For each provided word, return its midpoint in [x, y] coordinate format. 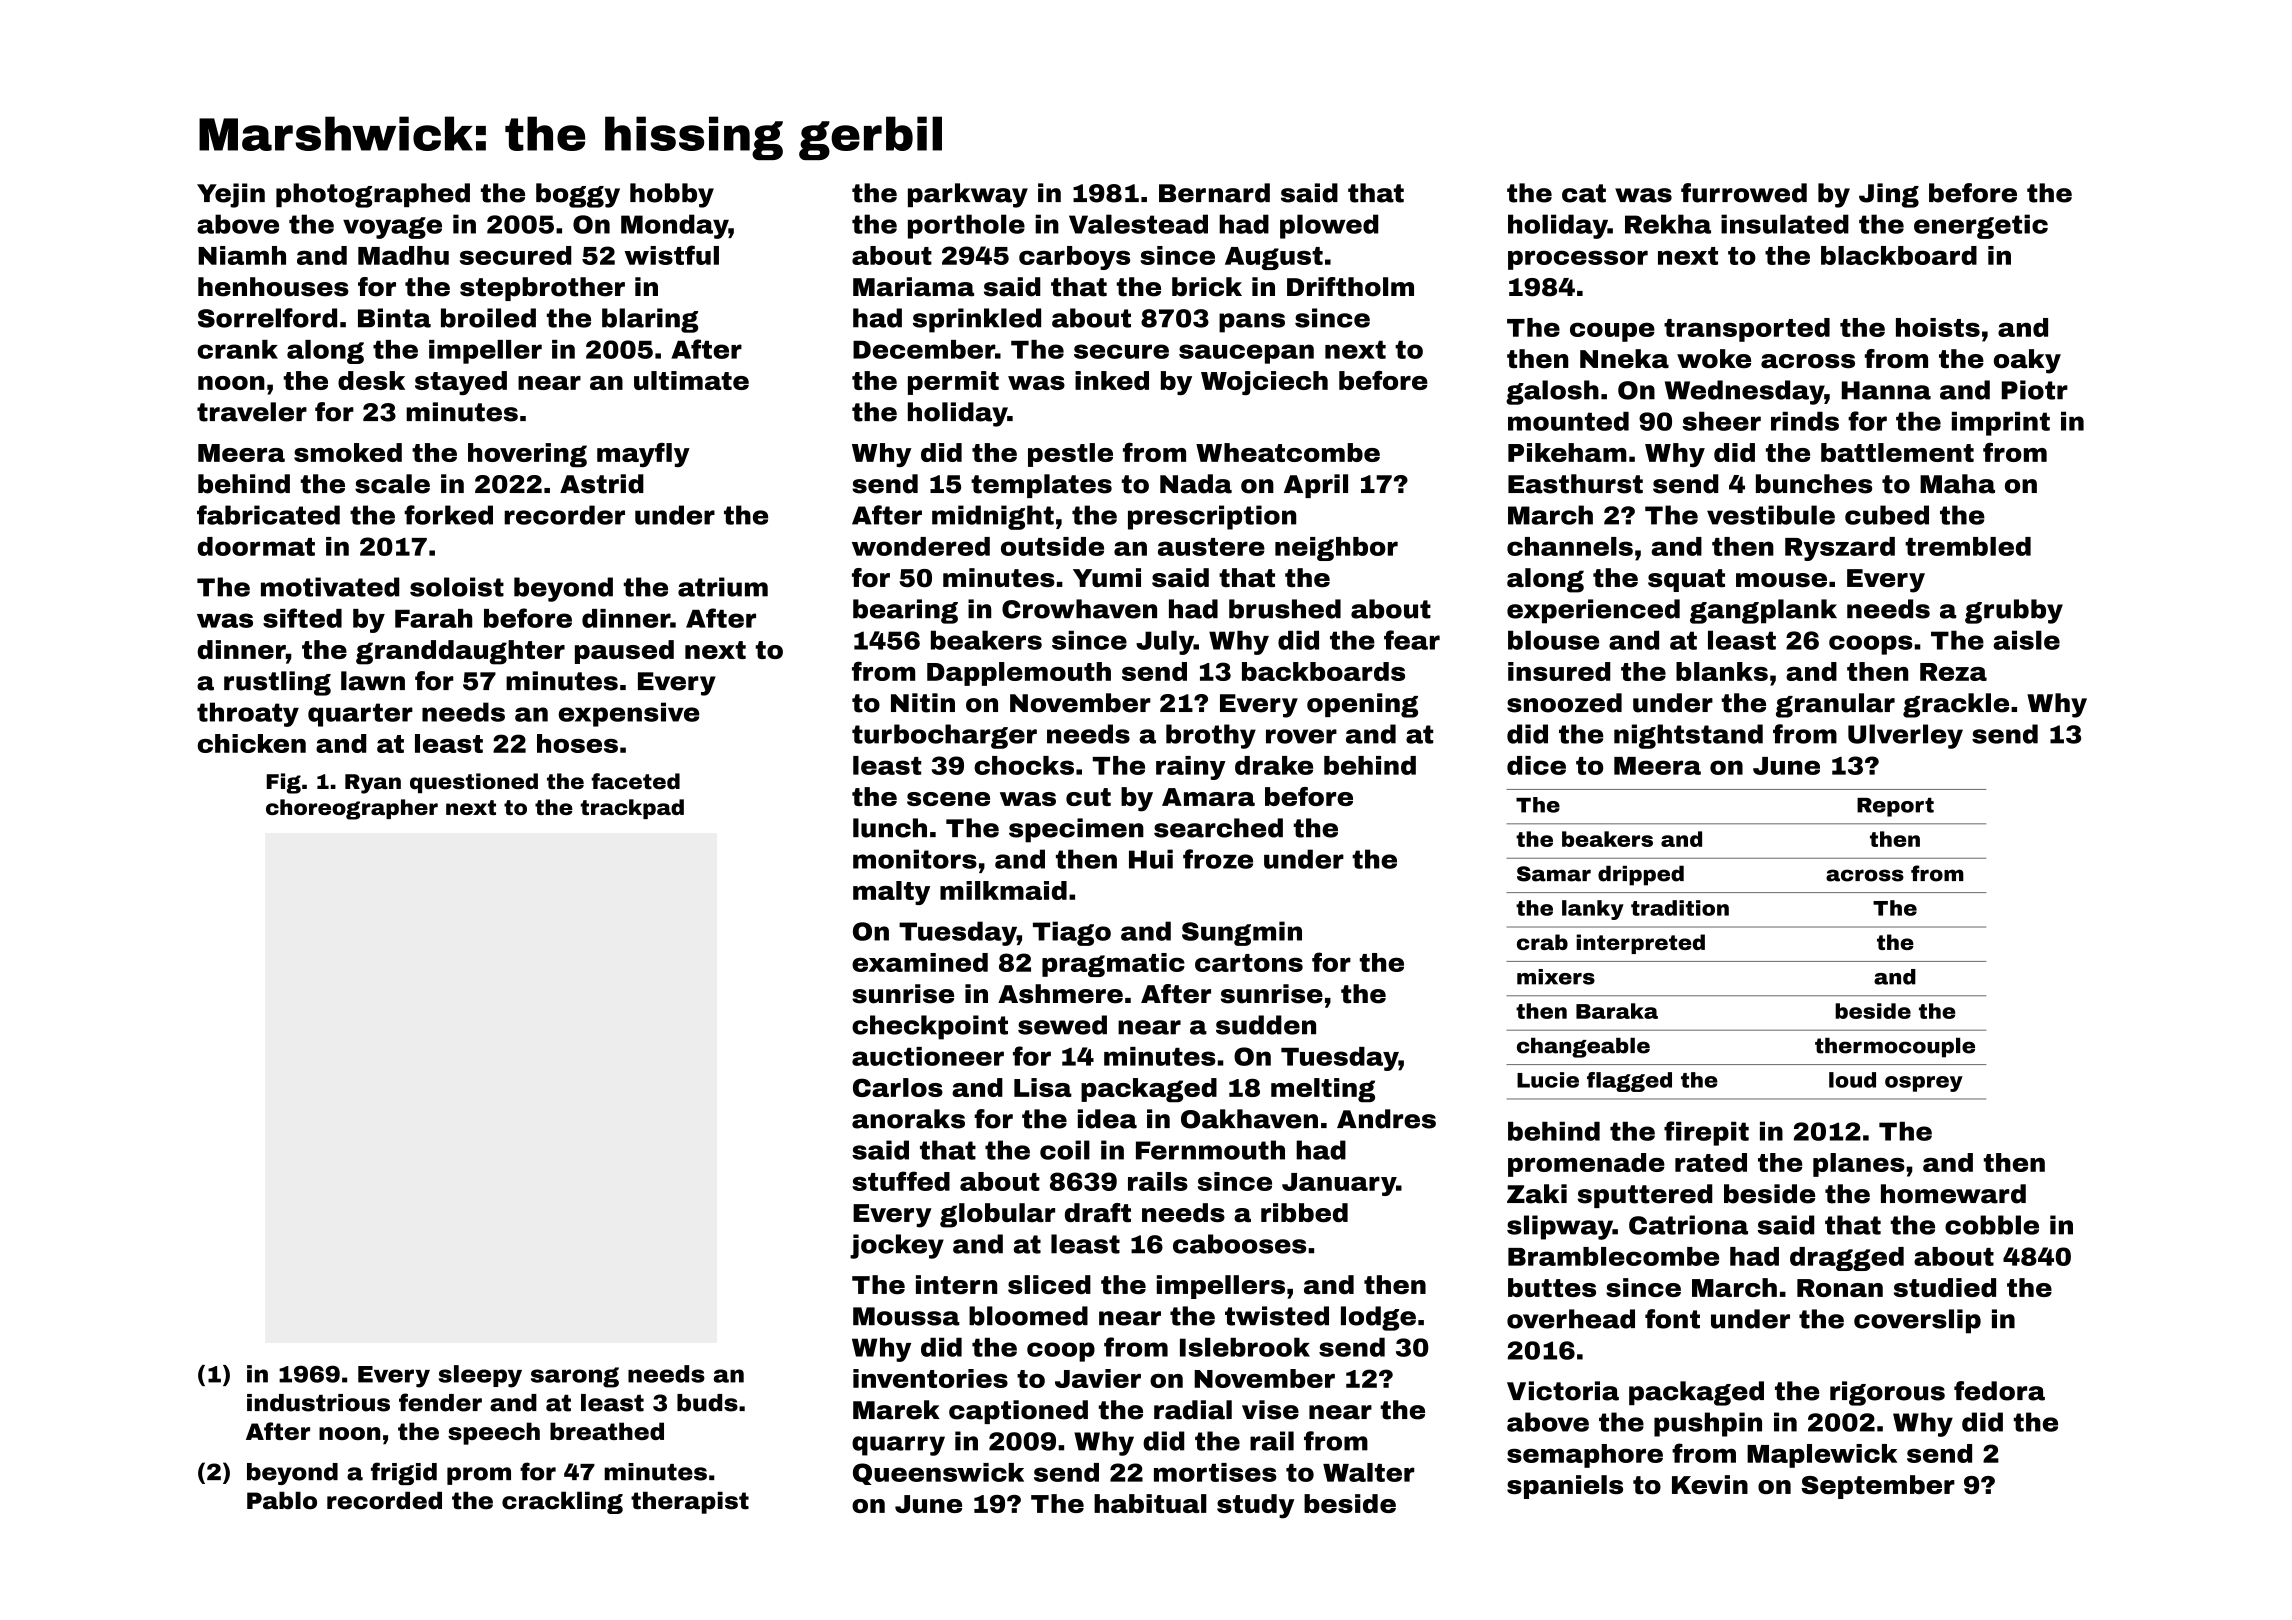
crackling [562, 1502]
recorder [564, 515]
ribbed [1304, 1212]
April [1316, 486]
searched [1218, 828]
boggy [578, 195]
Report [1895, 807]
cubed [1887, 515]
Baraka [1617, 1011]
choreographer [352, 809]
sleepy [480, 1376]
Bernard [1214, 193]
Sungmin [1242, 933]
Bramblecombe [1613, 1256]
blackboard [1899, 255]
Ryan [373, 784]
